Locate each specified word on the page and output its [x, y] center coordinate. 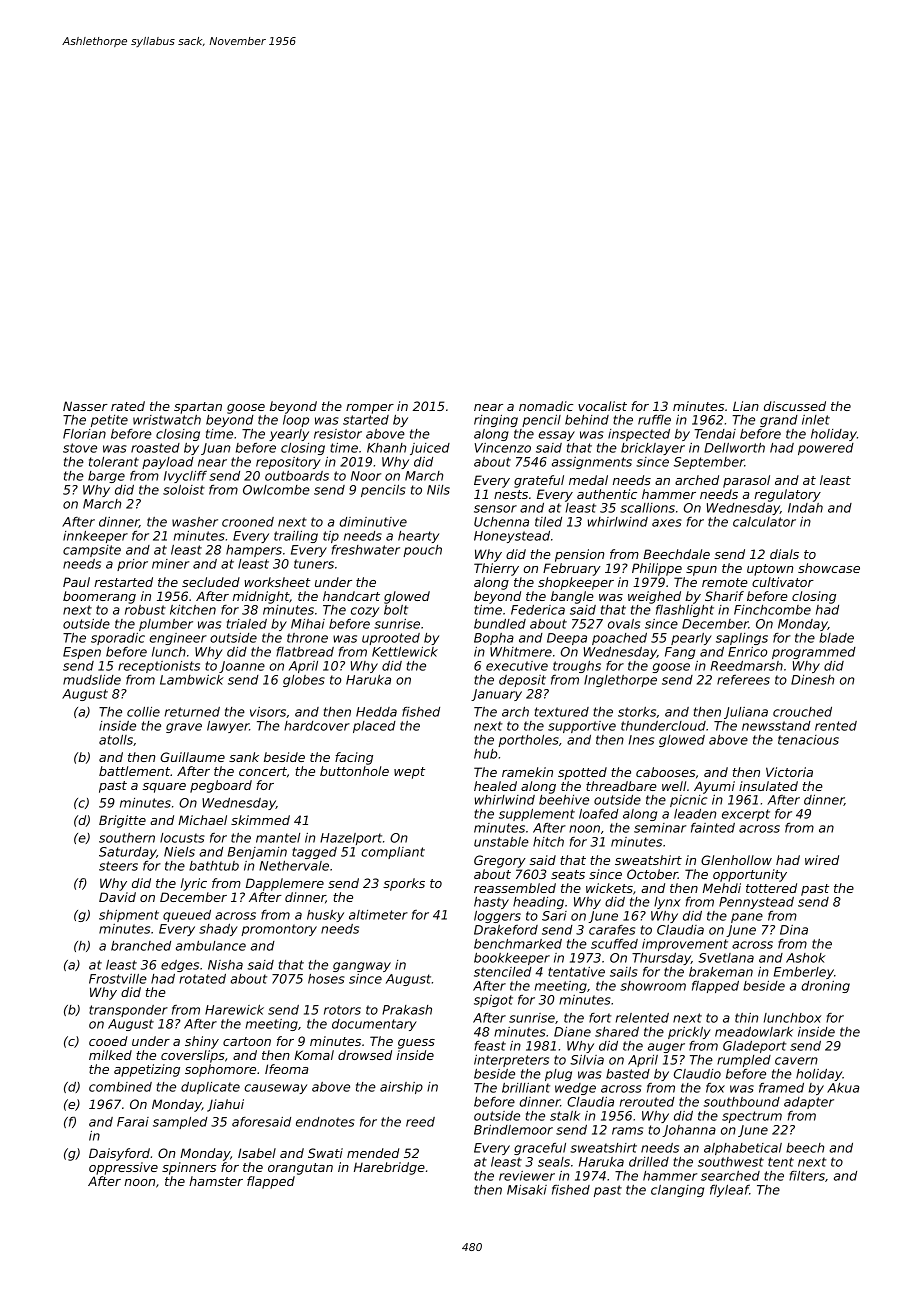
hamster [216, 1181]
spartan [198, 408]
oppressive [123, 1168]
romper [370, 409]
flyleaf [729, 1191]
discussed [795, 406]
